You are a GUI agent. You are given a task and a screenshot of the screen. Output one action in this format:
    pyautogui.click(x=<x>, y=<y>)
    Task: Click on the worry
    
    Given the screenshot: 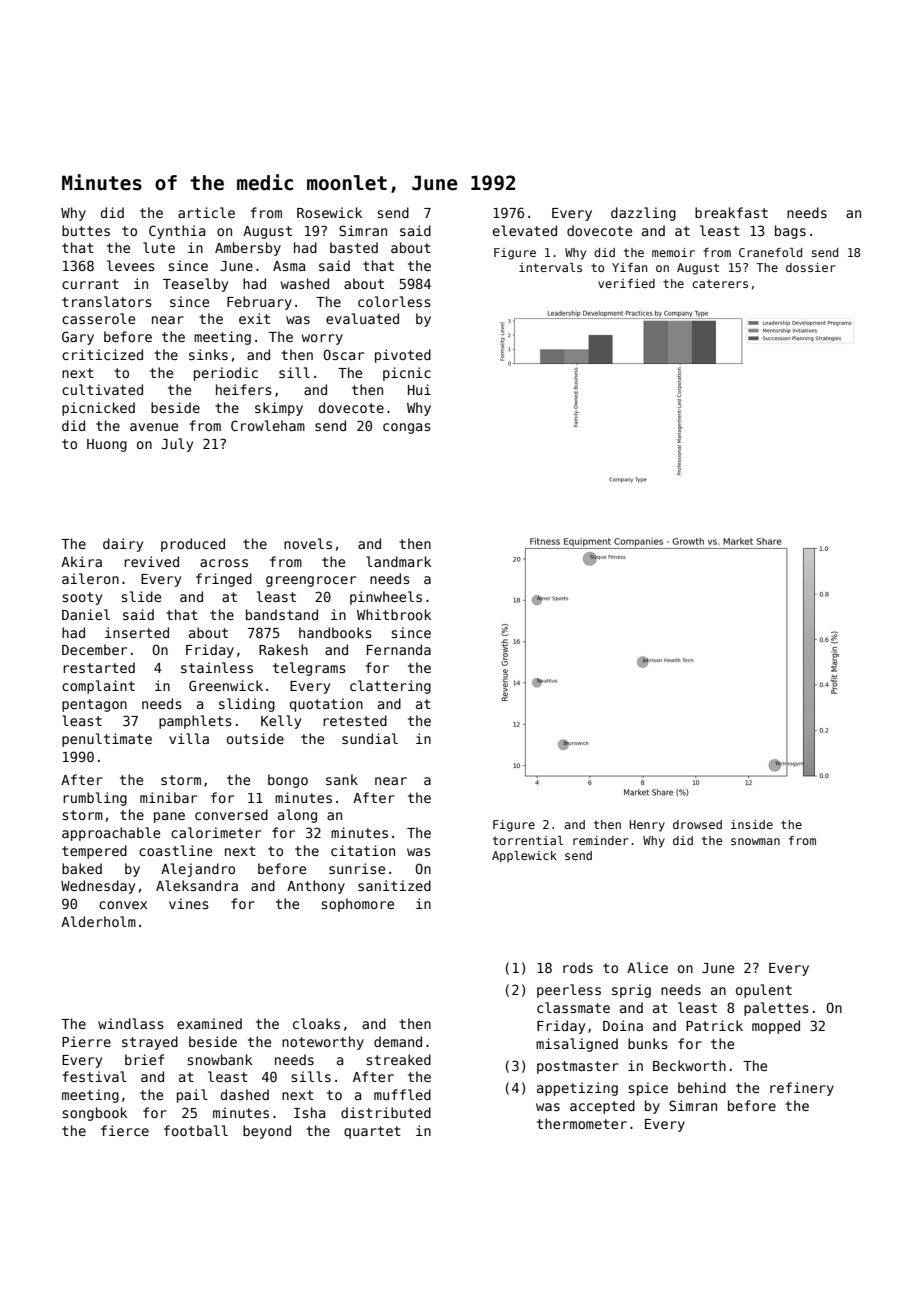 What is the action you would take?
    pyautogui.click(x=322, y=339)
